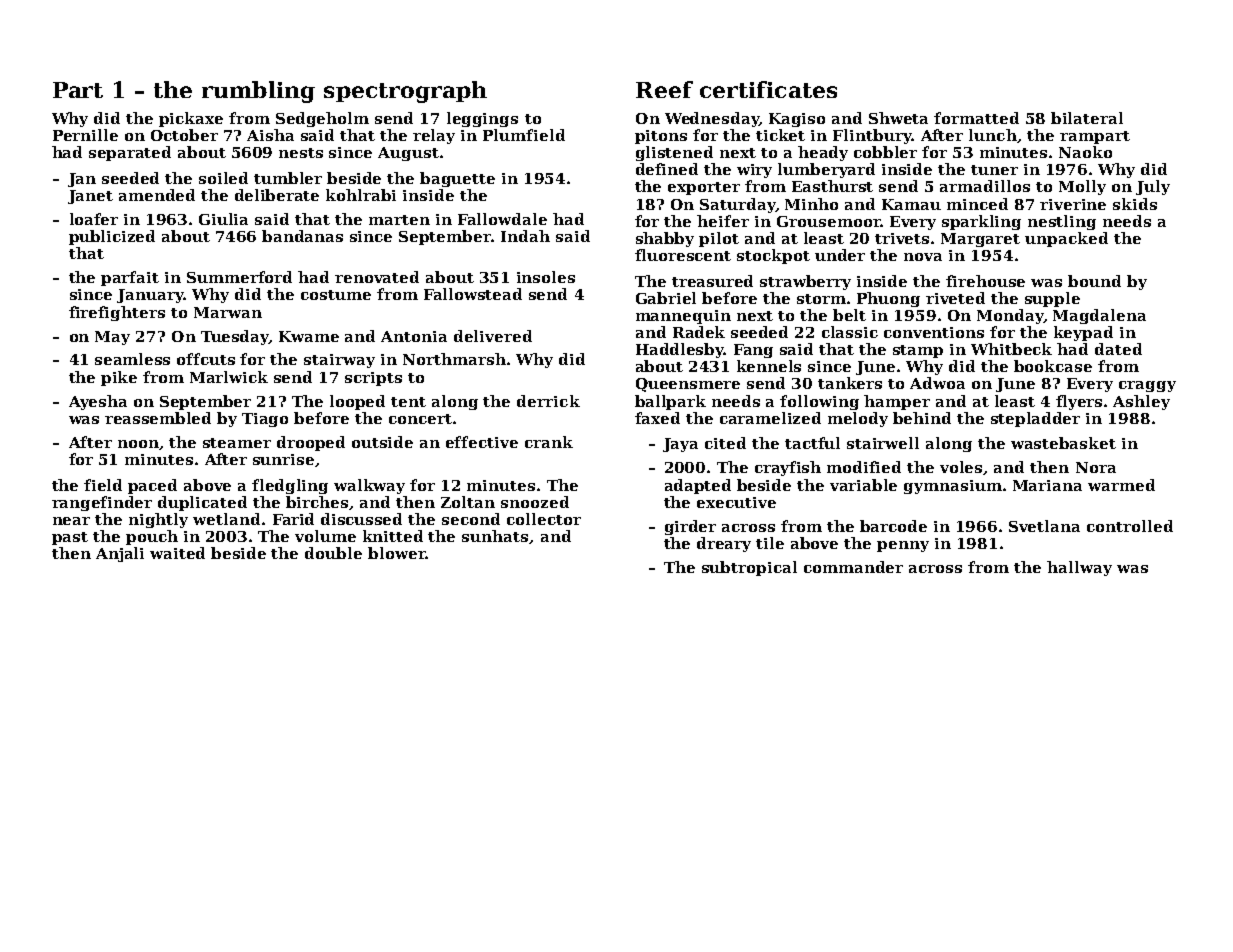 The width and height of the image is (1233, 952). Describe the element at coordinates (723, 221) in the image. I see `heifer` at that location.
